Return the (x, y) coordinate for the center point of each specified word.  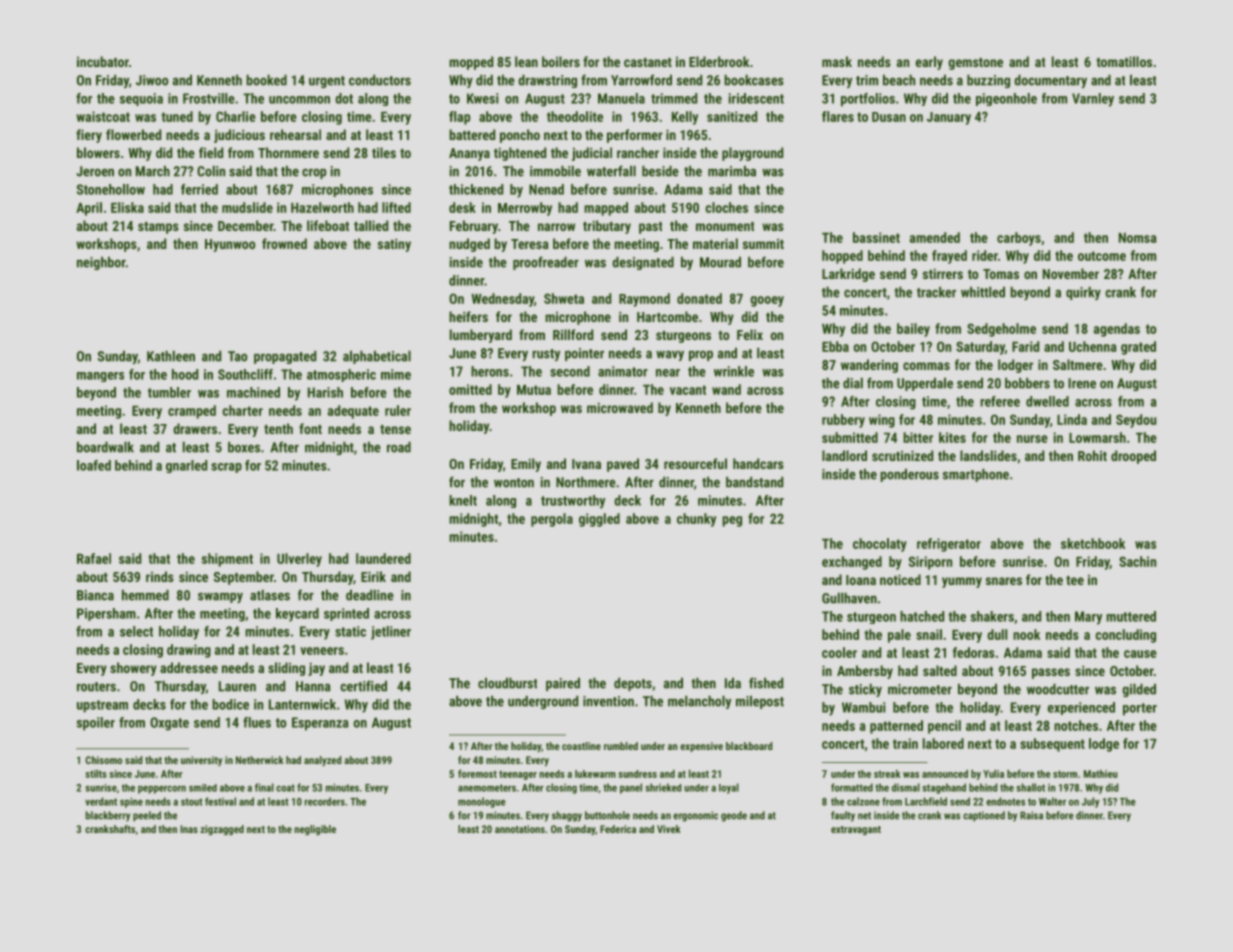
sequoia (141, 99)
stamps (158, 228)
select (136, 631)
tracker (936, 292)
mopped (471, 63)
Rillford (573, 334)
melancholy (699, 702)
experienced (1081, 708)
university (201, 761)
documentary (1050, 81)
